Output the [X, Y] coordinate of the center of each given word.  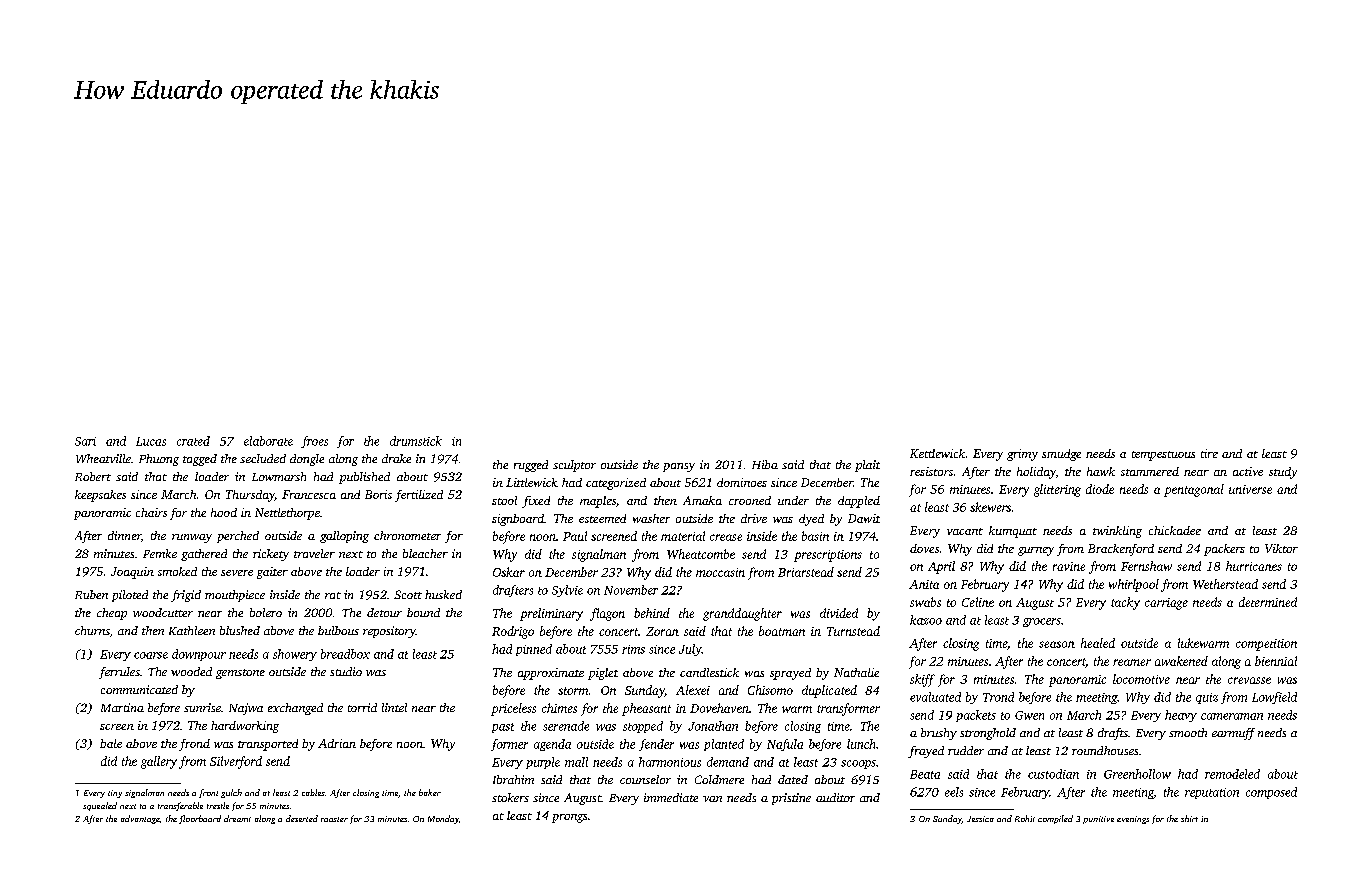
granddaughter [742, 614]
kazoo [926, 620]
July [690, 650]
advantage [140, 819]
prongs [569, 818]
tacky [1125, 603]
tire [1209, 453]
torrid [362, 707]
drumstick [416, 441]
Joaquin [132, 573]
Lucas [151, 441]
